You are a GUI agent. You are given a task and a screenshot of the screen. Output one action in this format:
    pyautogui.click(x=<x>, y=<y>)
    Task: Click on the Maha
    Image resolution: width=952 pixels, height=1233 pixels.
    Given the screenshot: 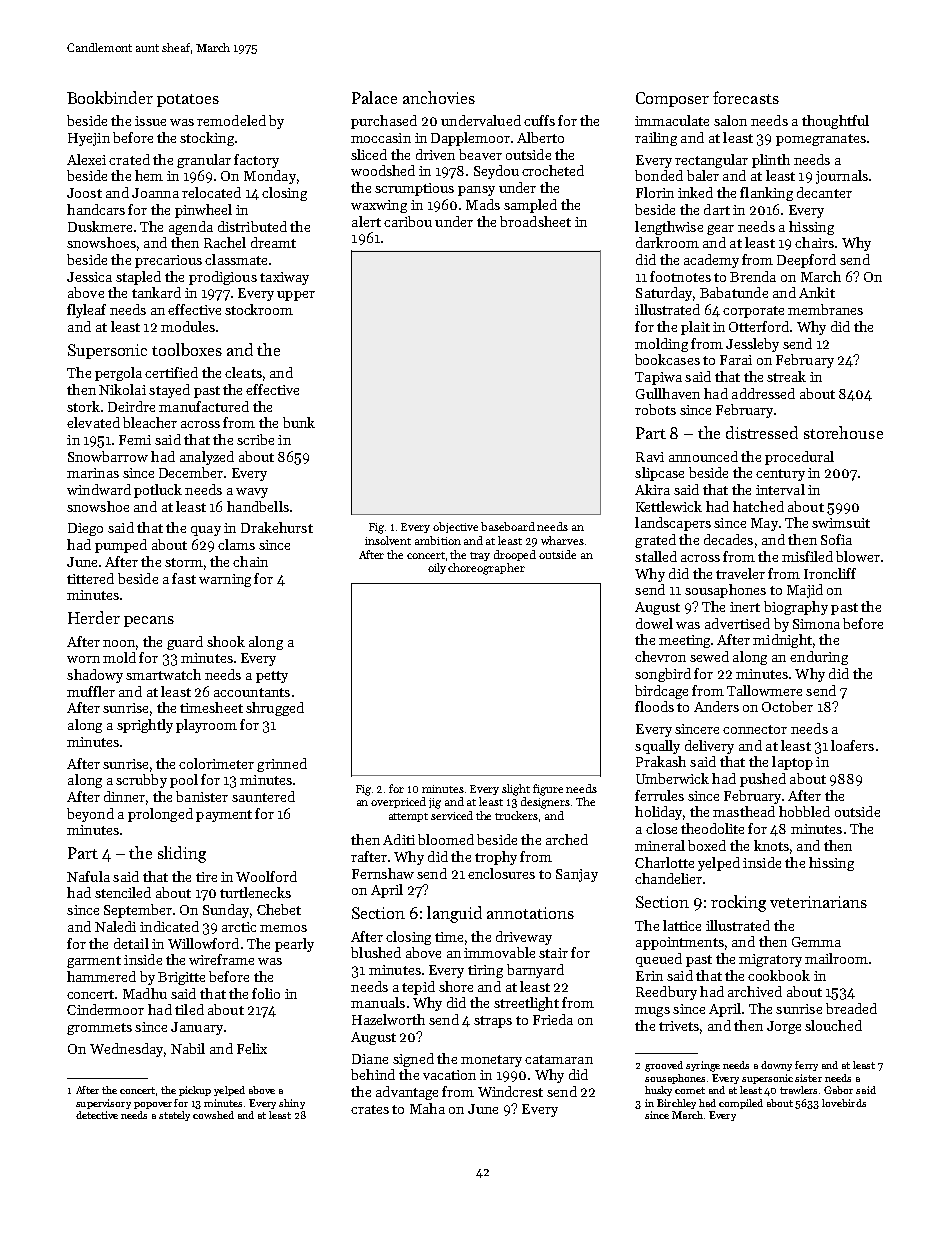 What is the action you would take?
    pyautogui.click(x=427, y=1108)
